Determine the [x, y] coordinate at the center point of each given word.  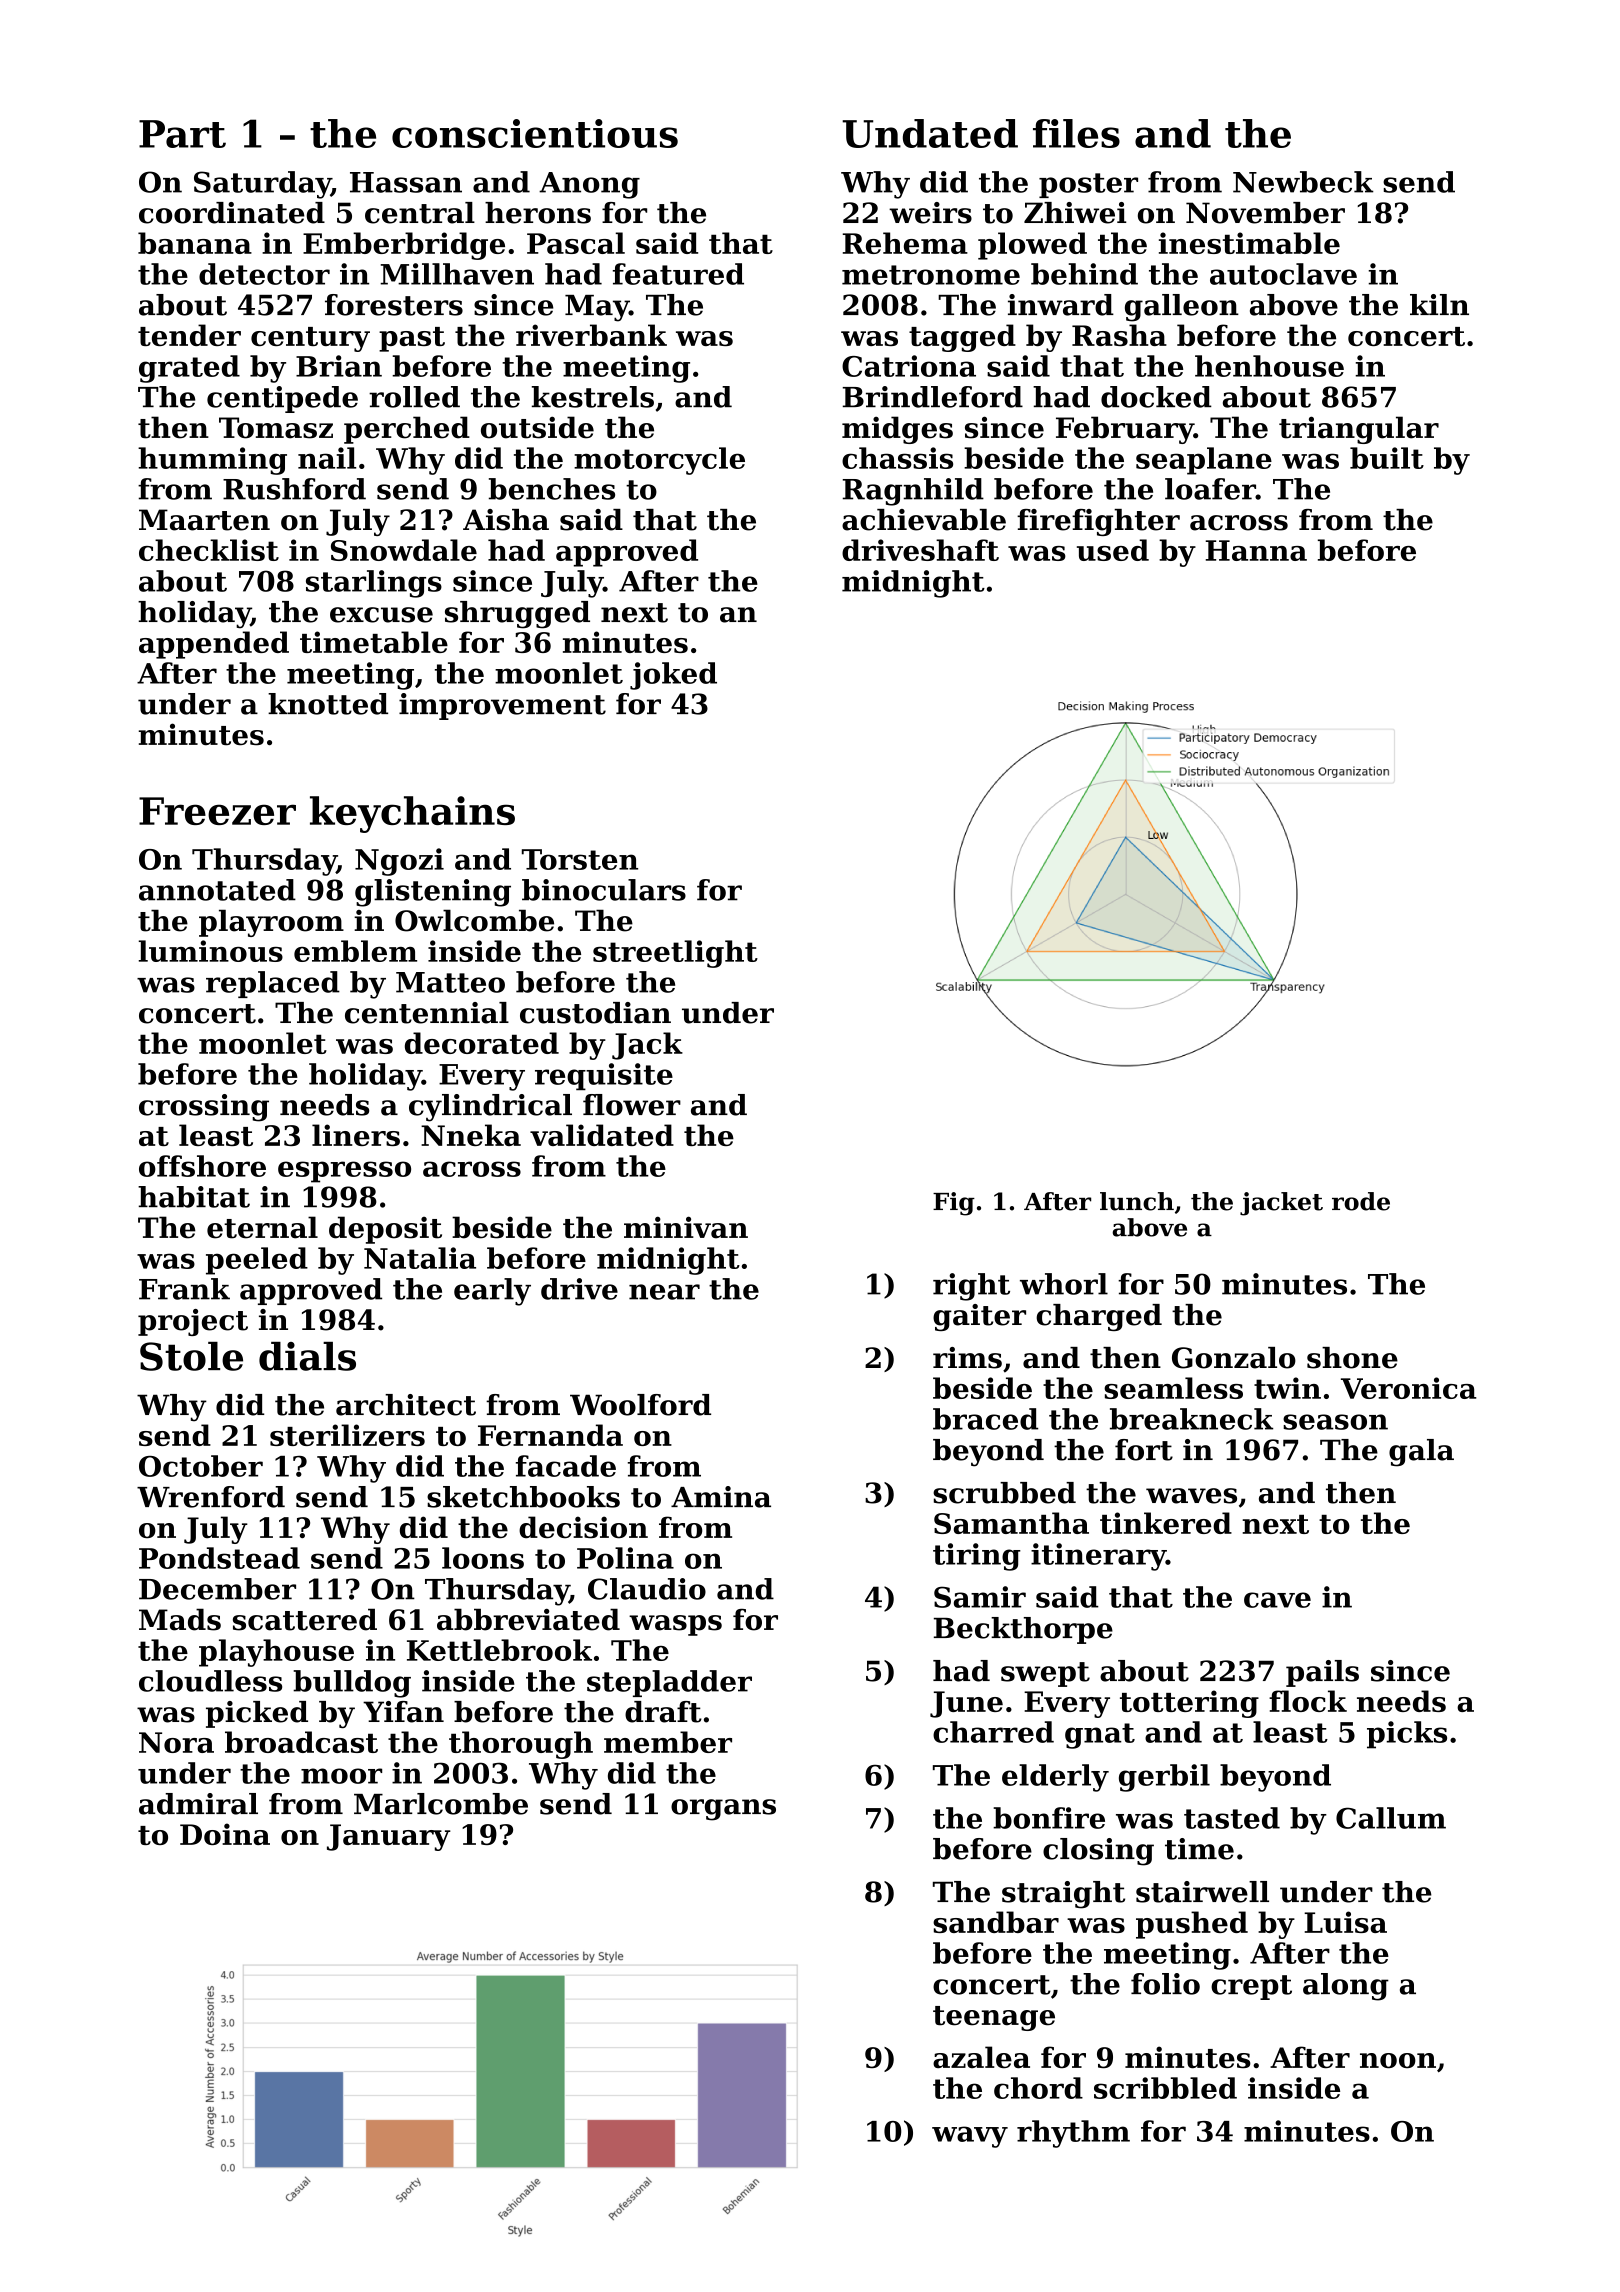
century [310, 339]
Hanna [1256, 550]
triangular [1359, 430]
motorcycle [659, 461]
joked [673, 676]
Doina [225, 1834]
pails [1322, 1673]
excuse [381, 615]
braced [985, 1419]
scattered [305, 1619]
